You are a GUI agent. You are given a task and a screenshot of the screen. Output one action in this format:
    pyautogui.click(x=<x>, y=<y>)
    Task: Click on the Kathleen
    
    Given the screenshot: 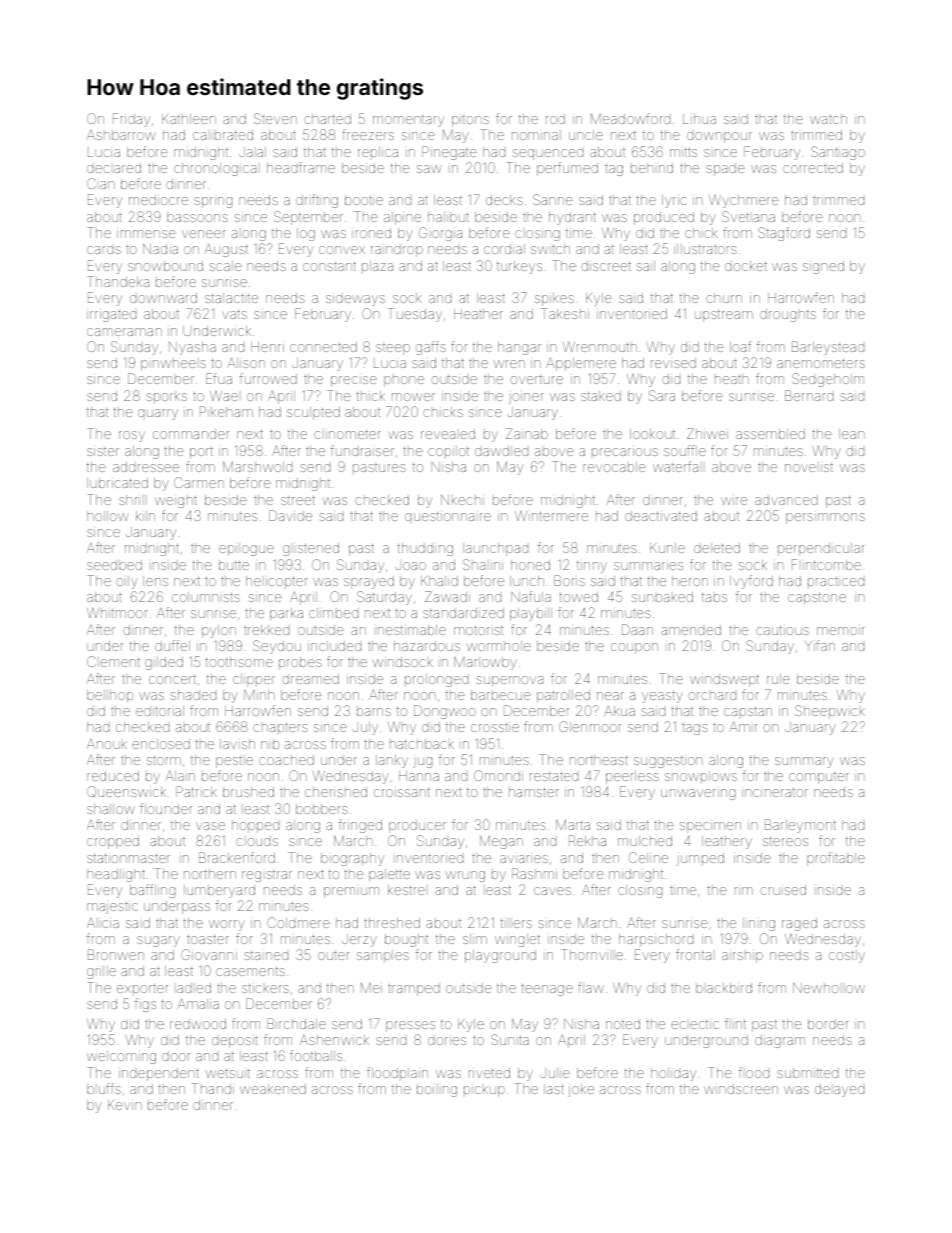 What is the action you would take?
    pyautogui.click(x=189, y=119)
